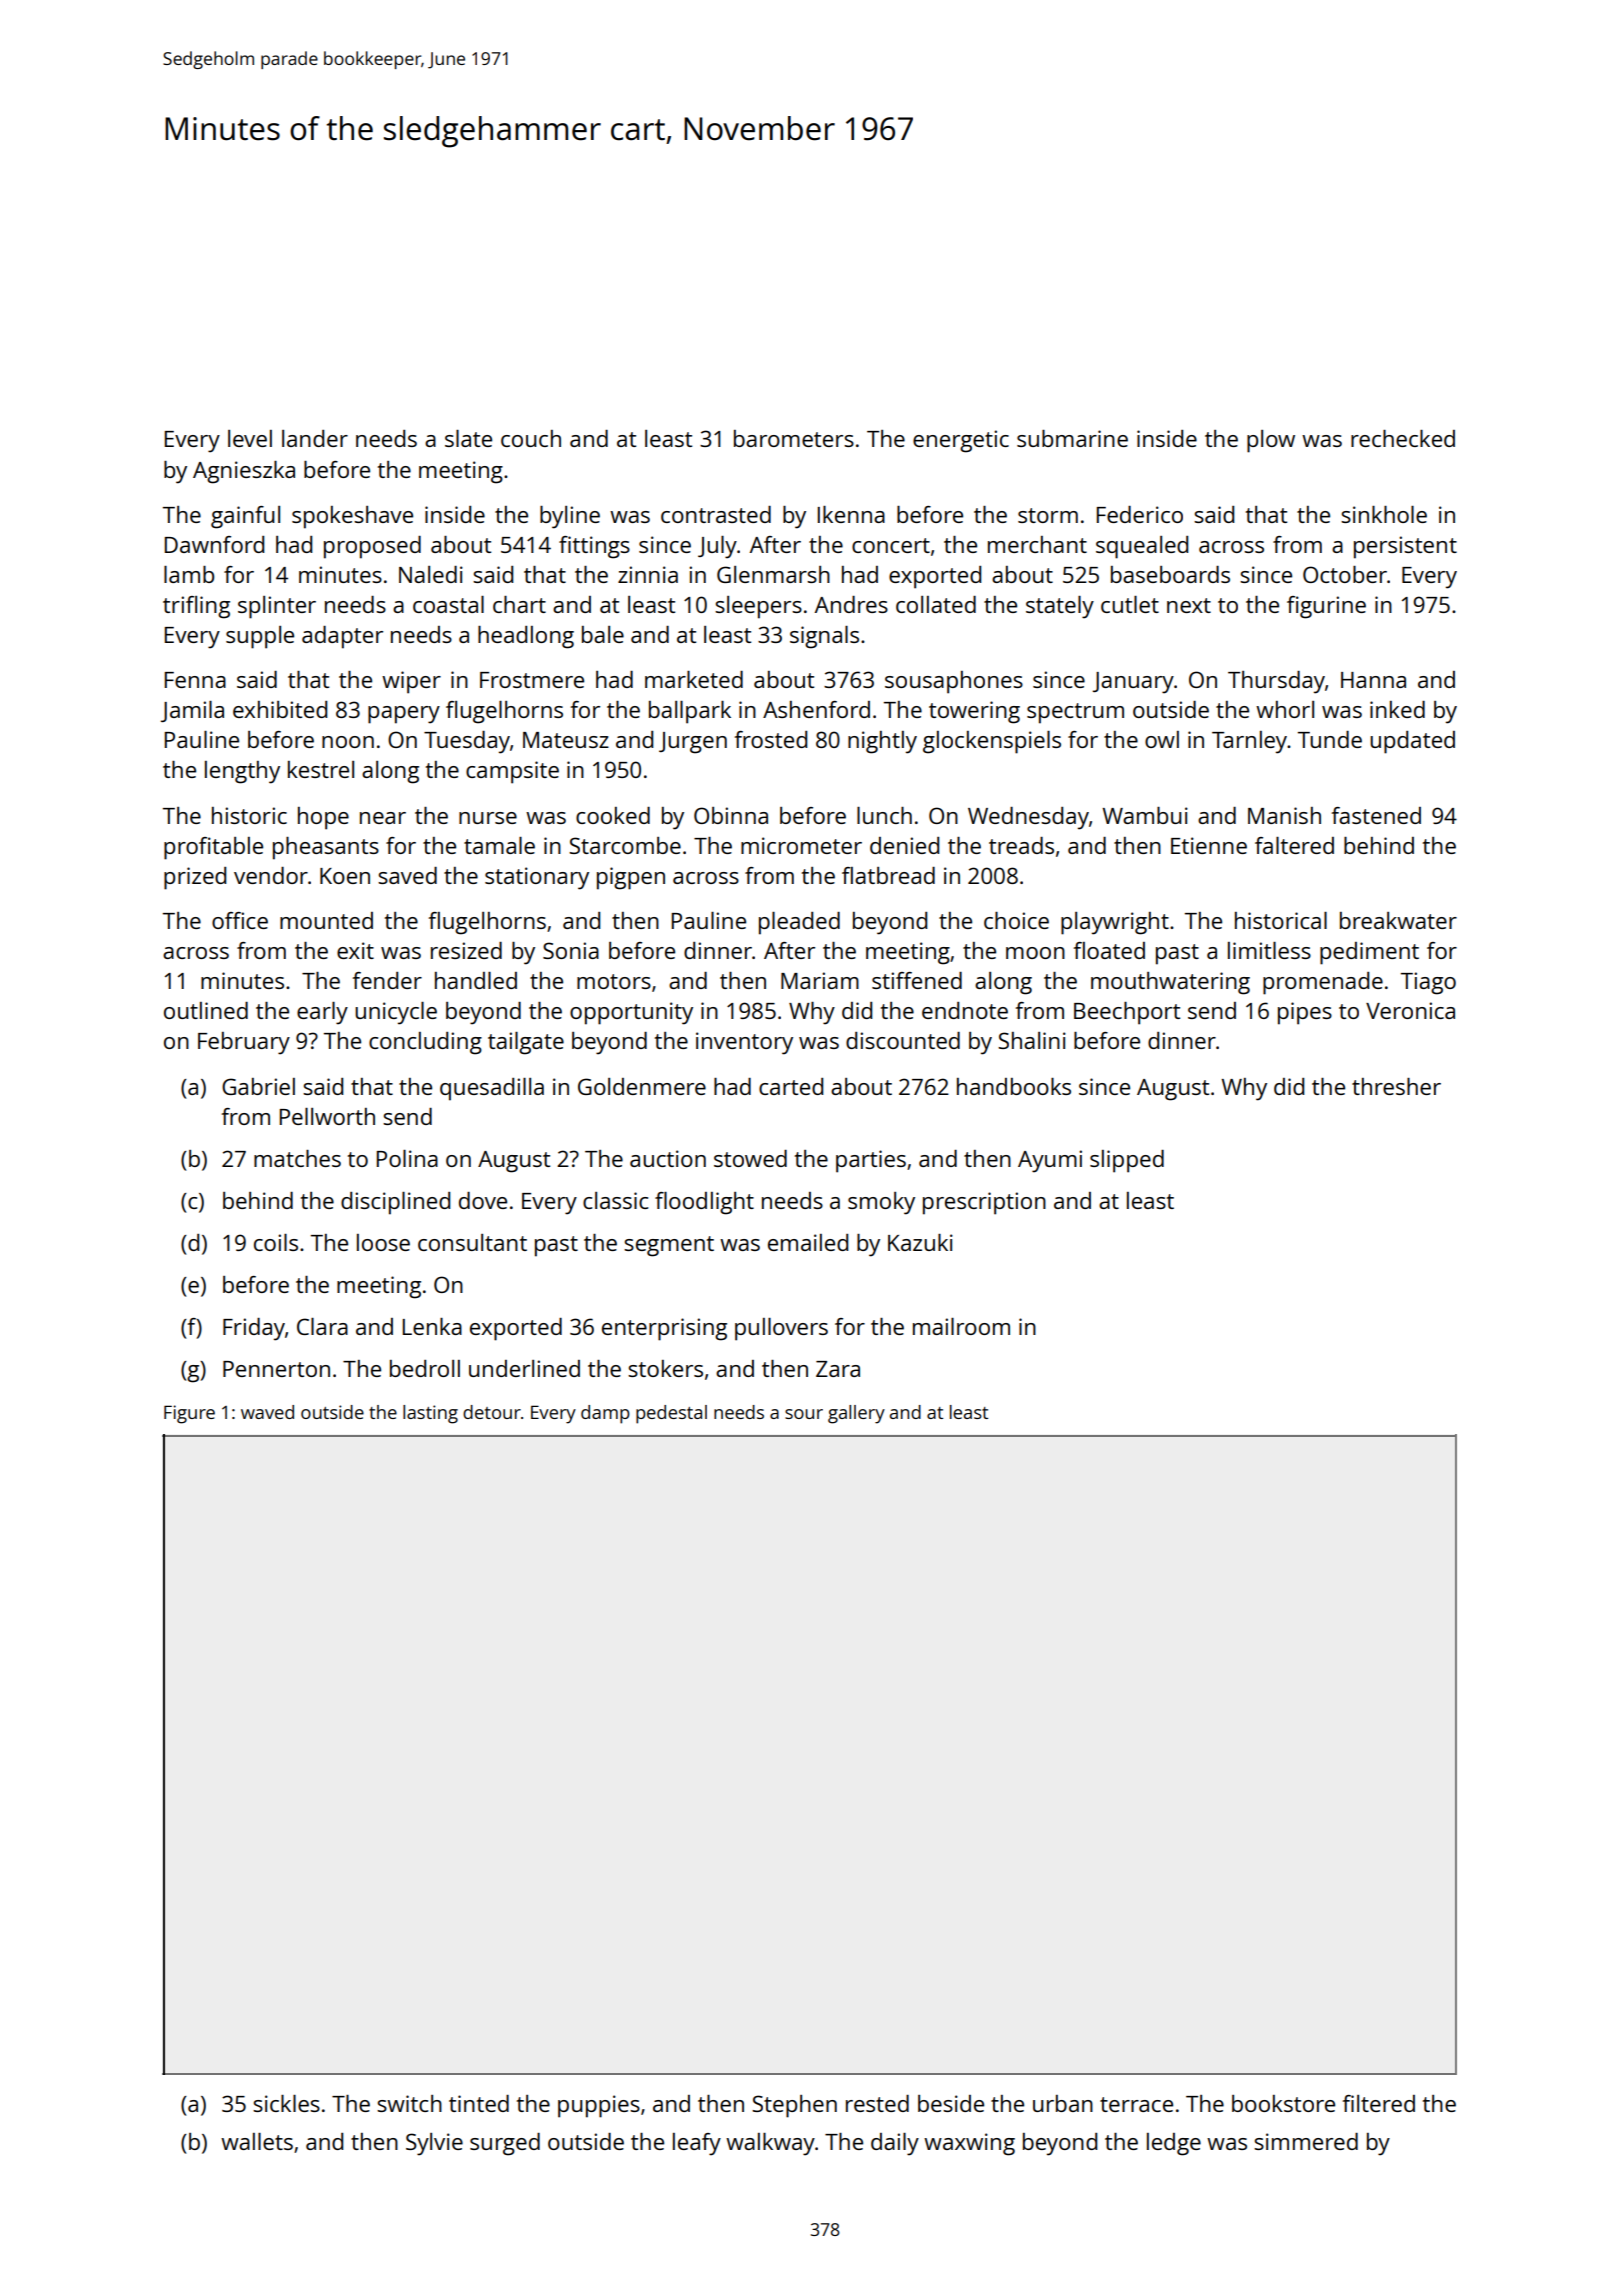 This screenshot has width=1620, height=2292. I want to click on mailroom, so click(961, 1326).
